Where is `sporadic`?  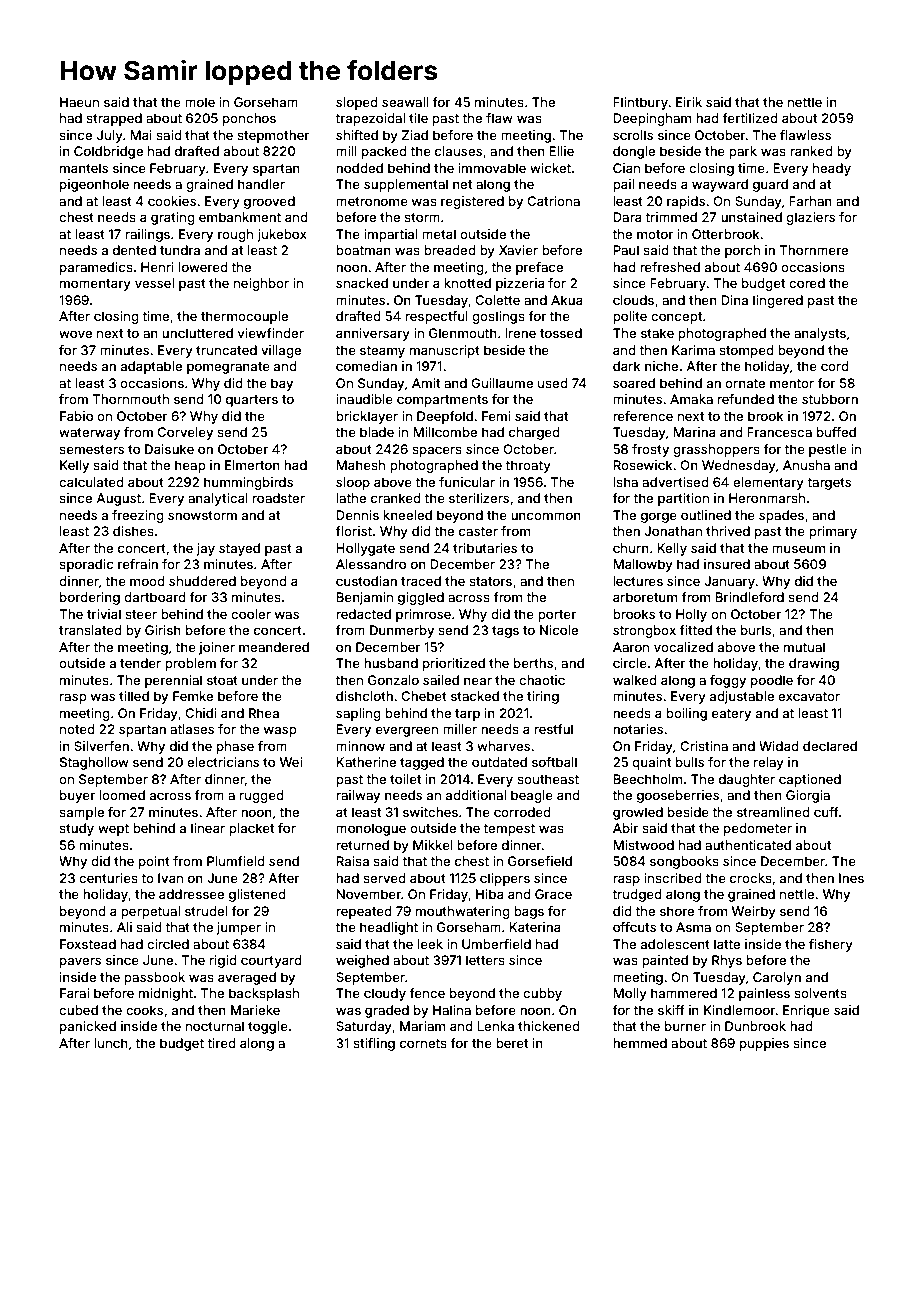
sporadic is located at coordinates (86, 565).
